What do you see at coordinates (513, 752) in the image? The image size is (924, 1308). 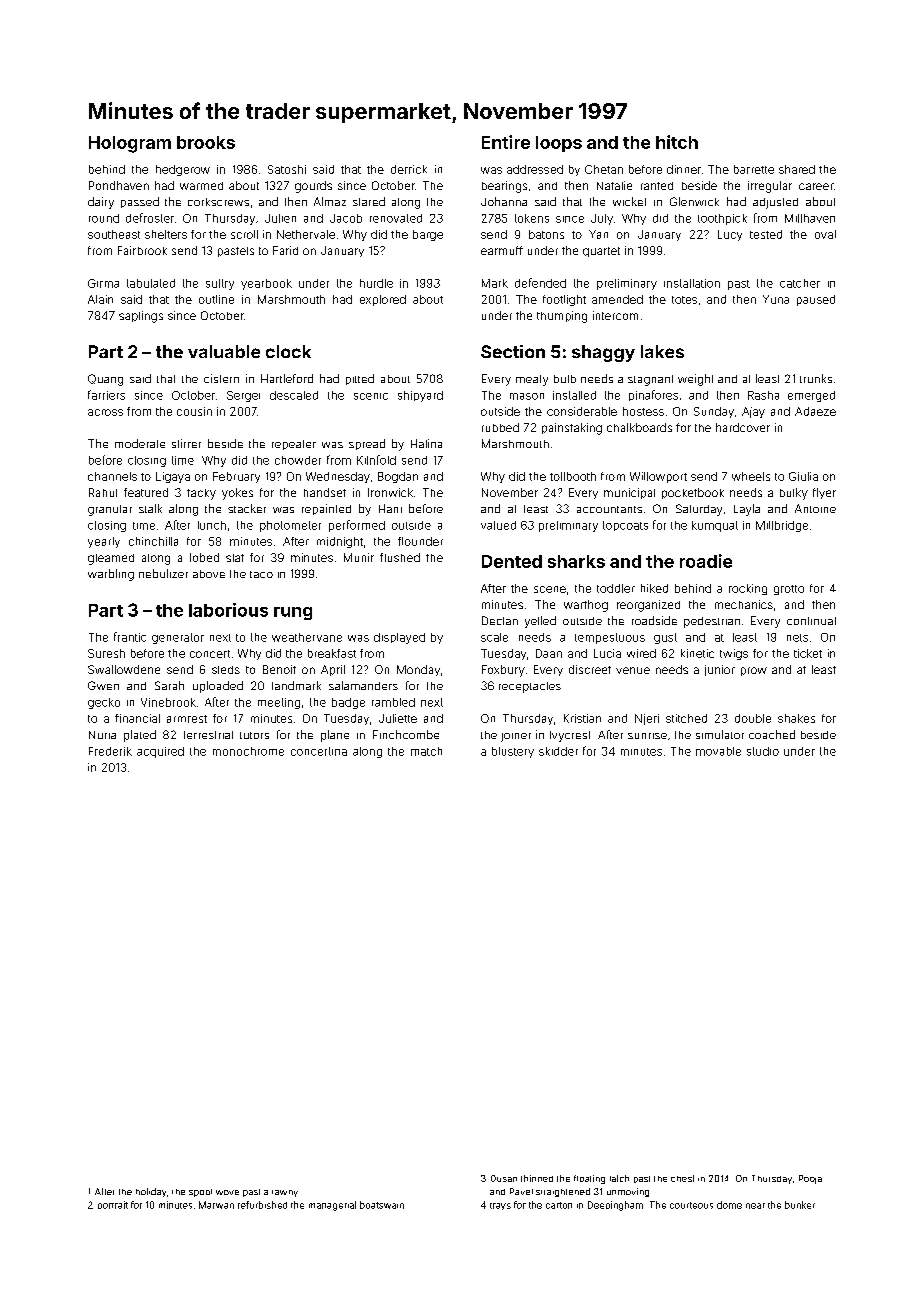 I see `blustery` at bounding box center [513, 752].
